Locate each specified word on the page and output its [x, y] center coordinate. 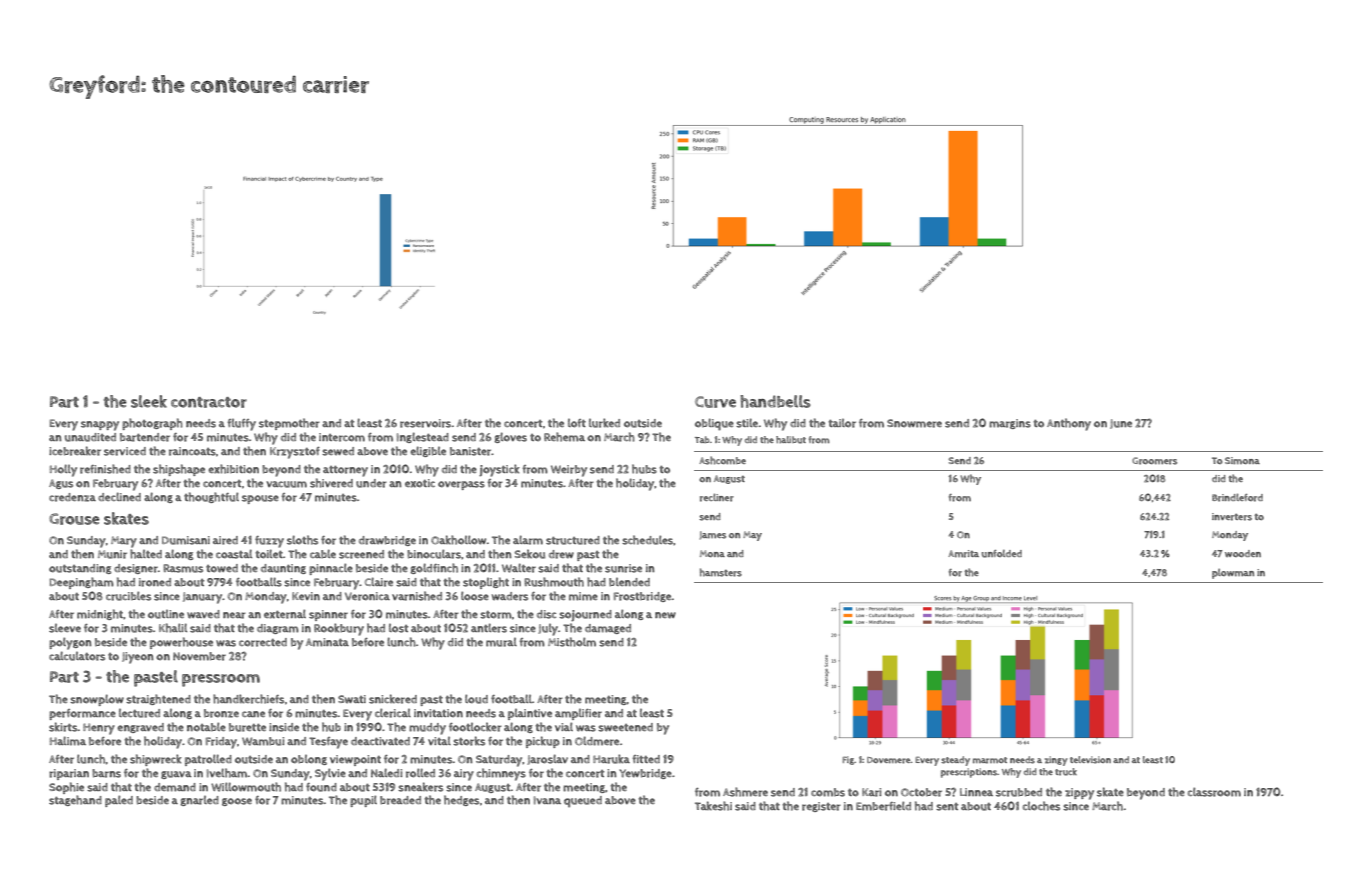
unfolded [1002, 554]
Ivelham [227, 773]
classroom [1214, 792]
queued [583, 801]
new [665, 615]
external [285, 614]
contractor [209, 402]
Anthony [1069, 424]
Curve [715, 402]
